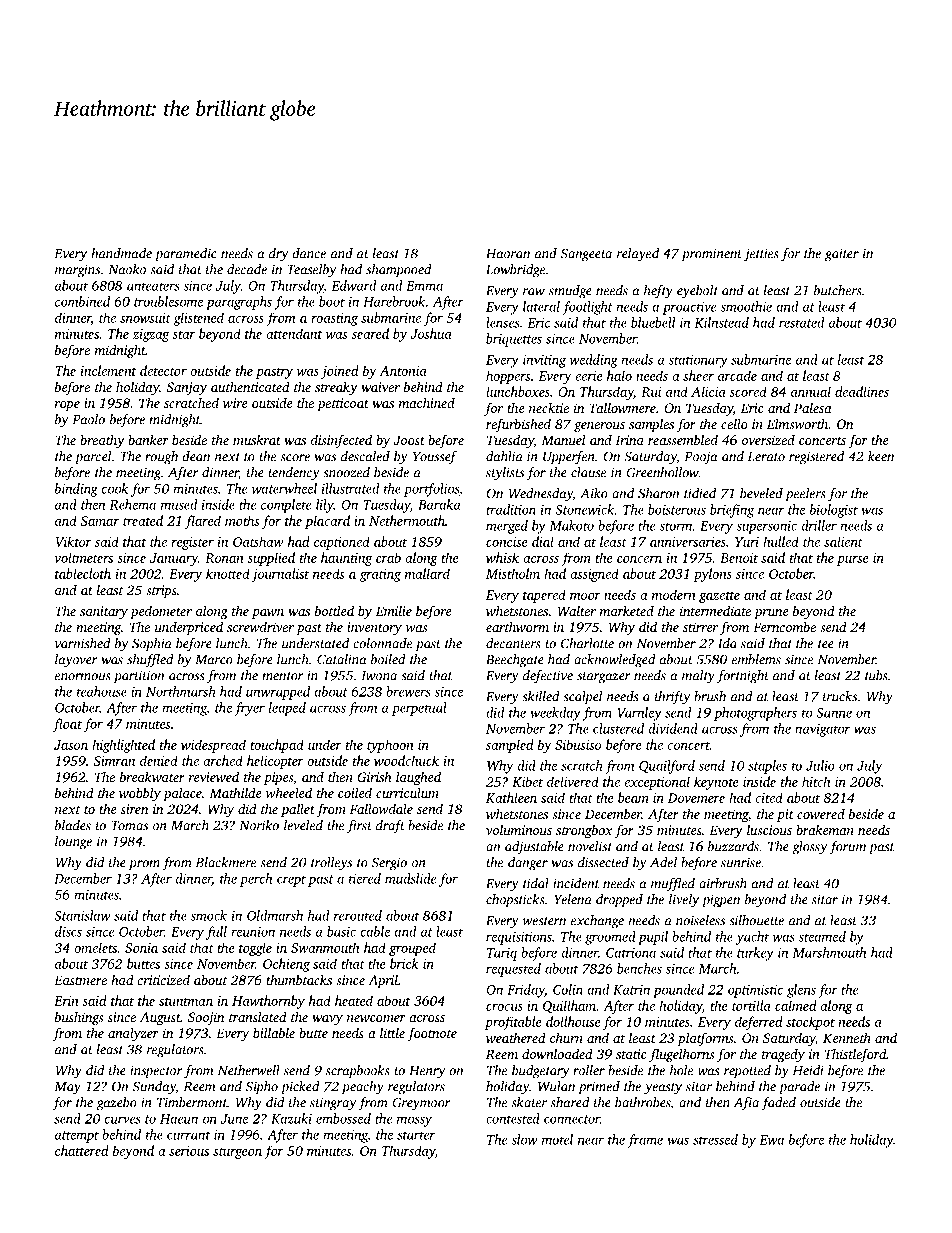 The width and height of the image is (952, 1233). I want to click on Oatshaw, so click(258, 541).
